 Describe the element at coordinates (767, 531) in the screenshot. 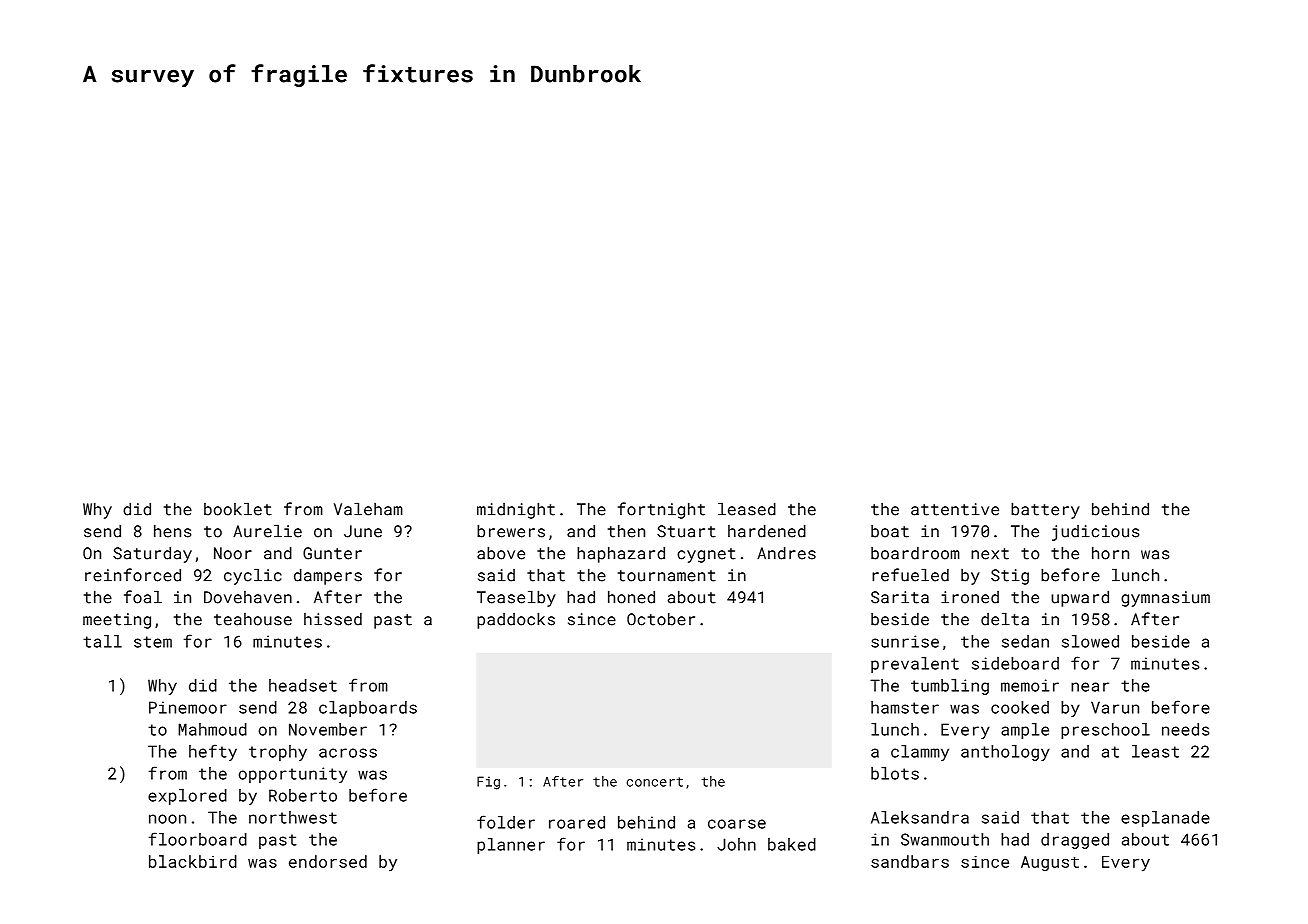

I see `hardened` at that location.
